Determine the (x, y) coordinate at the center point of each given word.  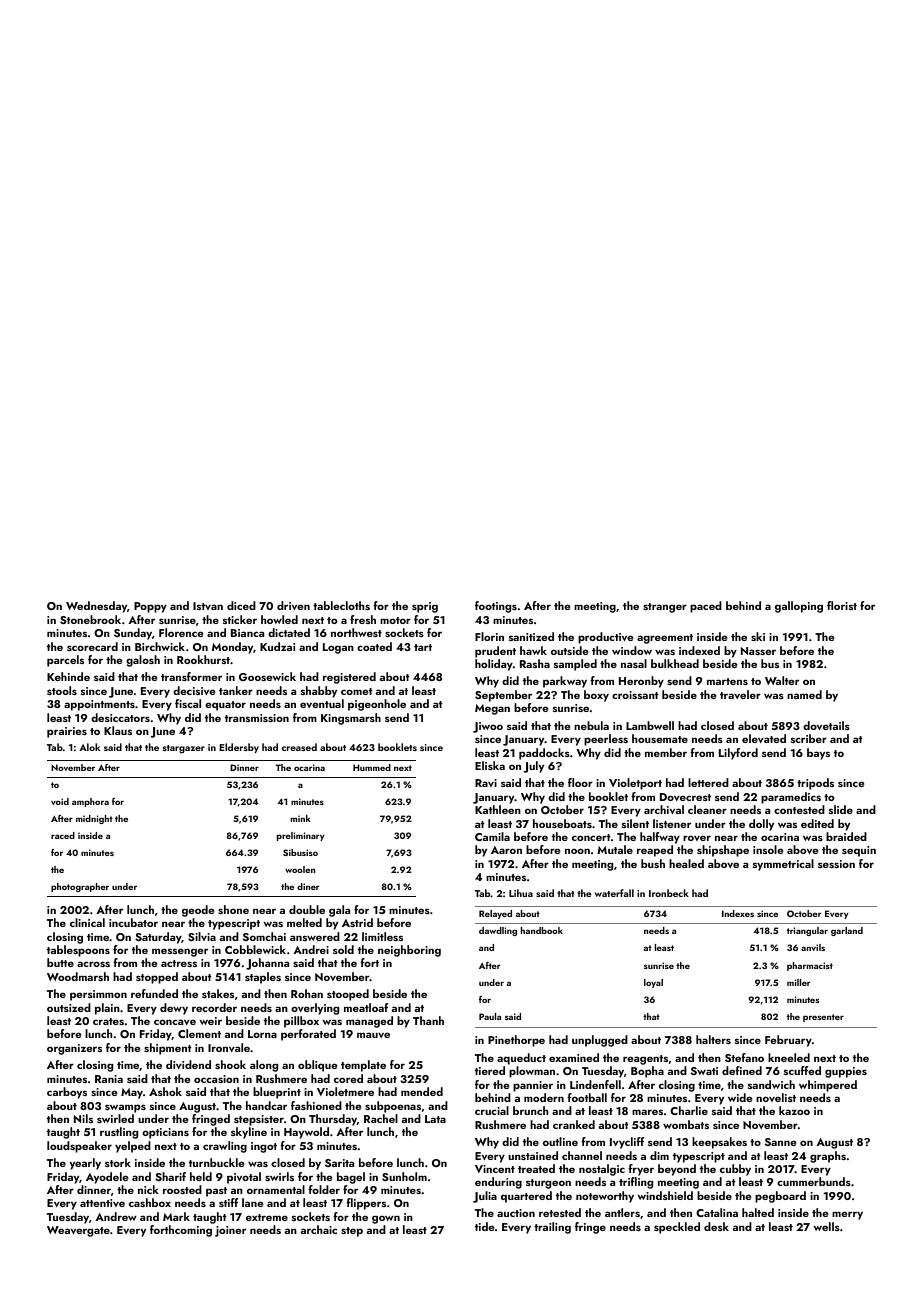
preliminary (301, 836)
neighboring (409, 951)
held (201, 1176)
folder (324, 1189)
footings (496, 607)
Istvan (208, 606)
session (836, 864)
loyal (653, 983)
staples (263, 978)
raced (63, 835)
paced (706, 607)
